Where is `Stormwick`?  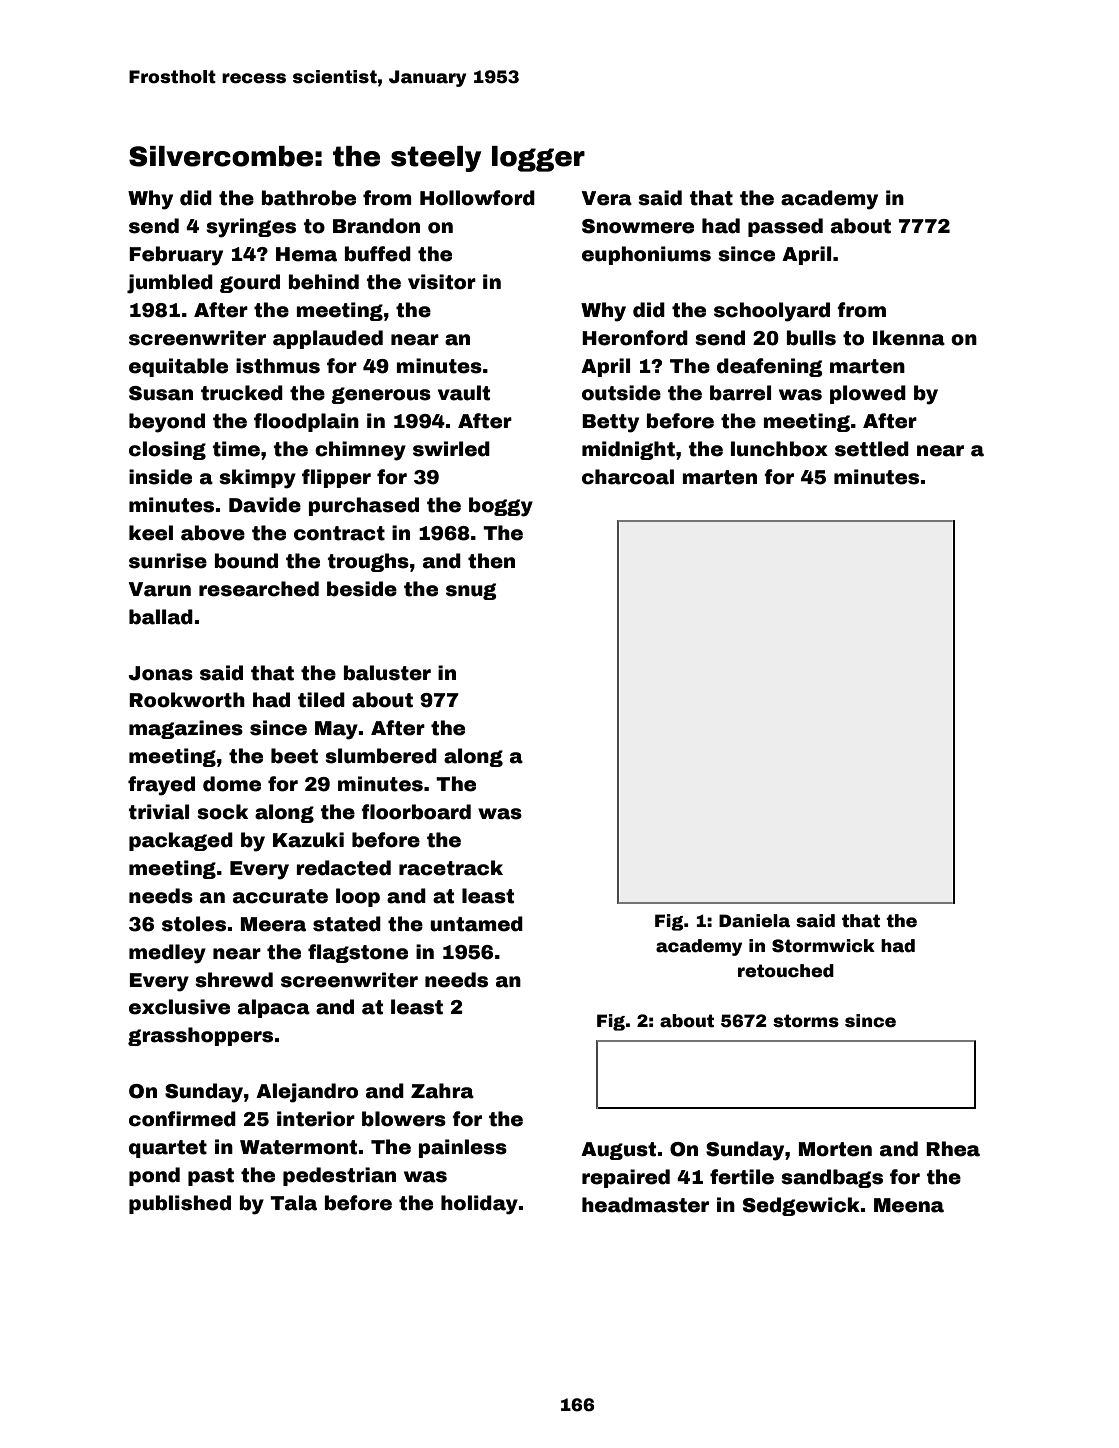
Stormwick is located at coordinates (823, 946).
